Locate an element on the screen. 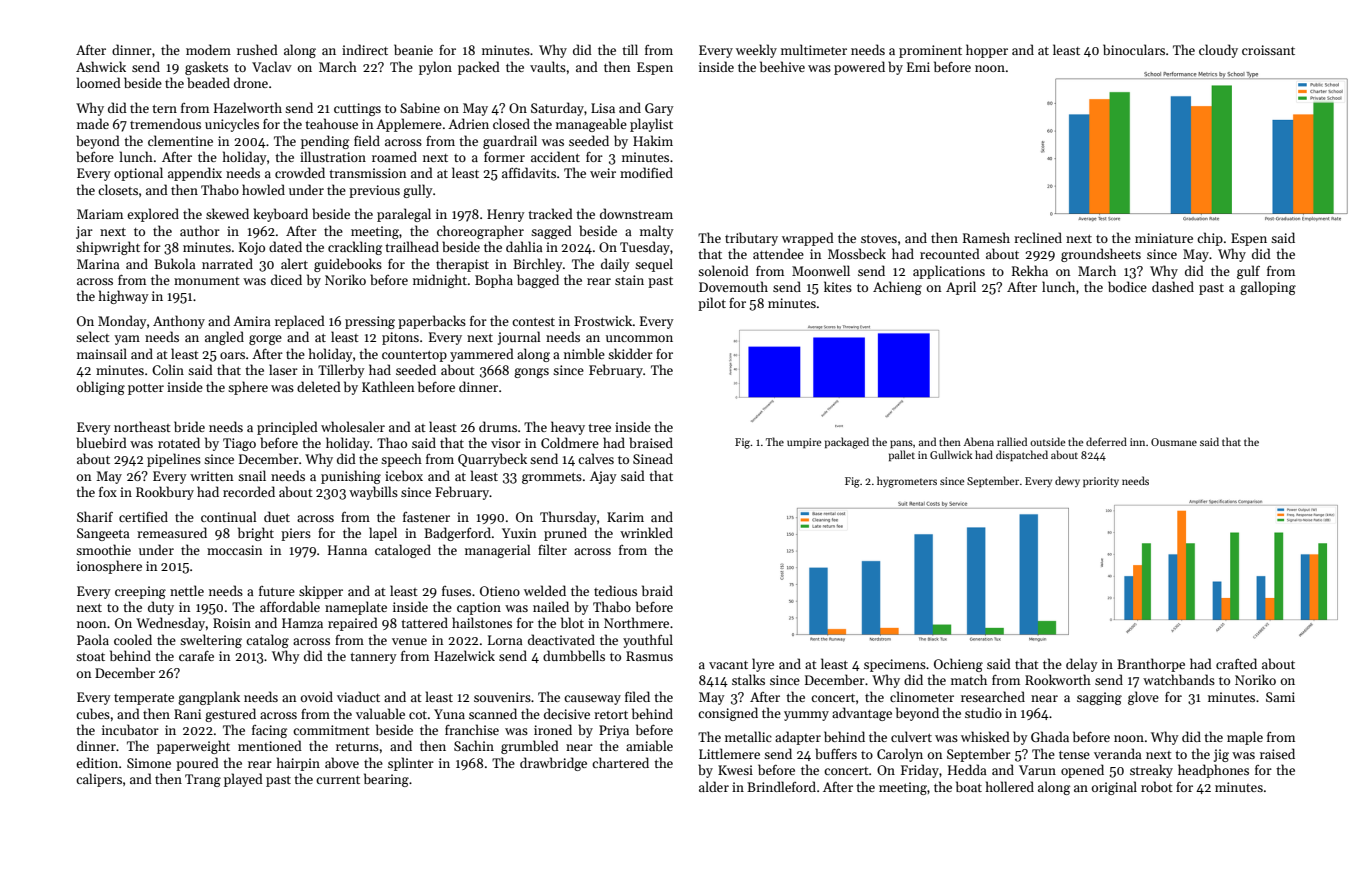 The width and height of the screenshot is (1372, 887). skidder is located at coordinates (630, 353).
